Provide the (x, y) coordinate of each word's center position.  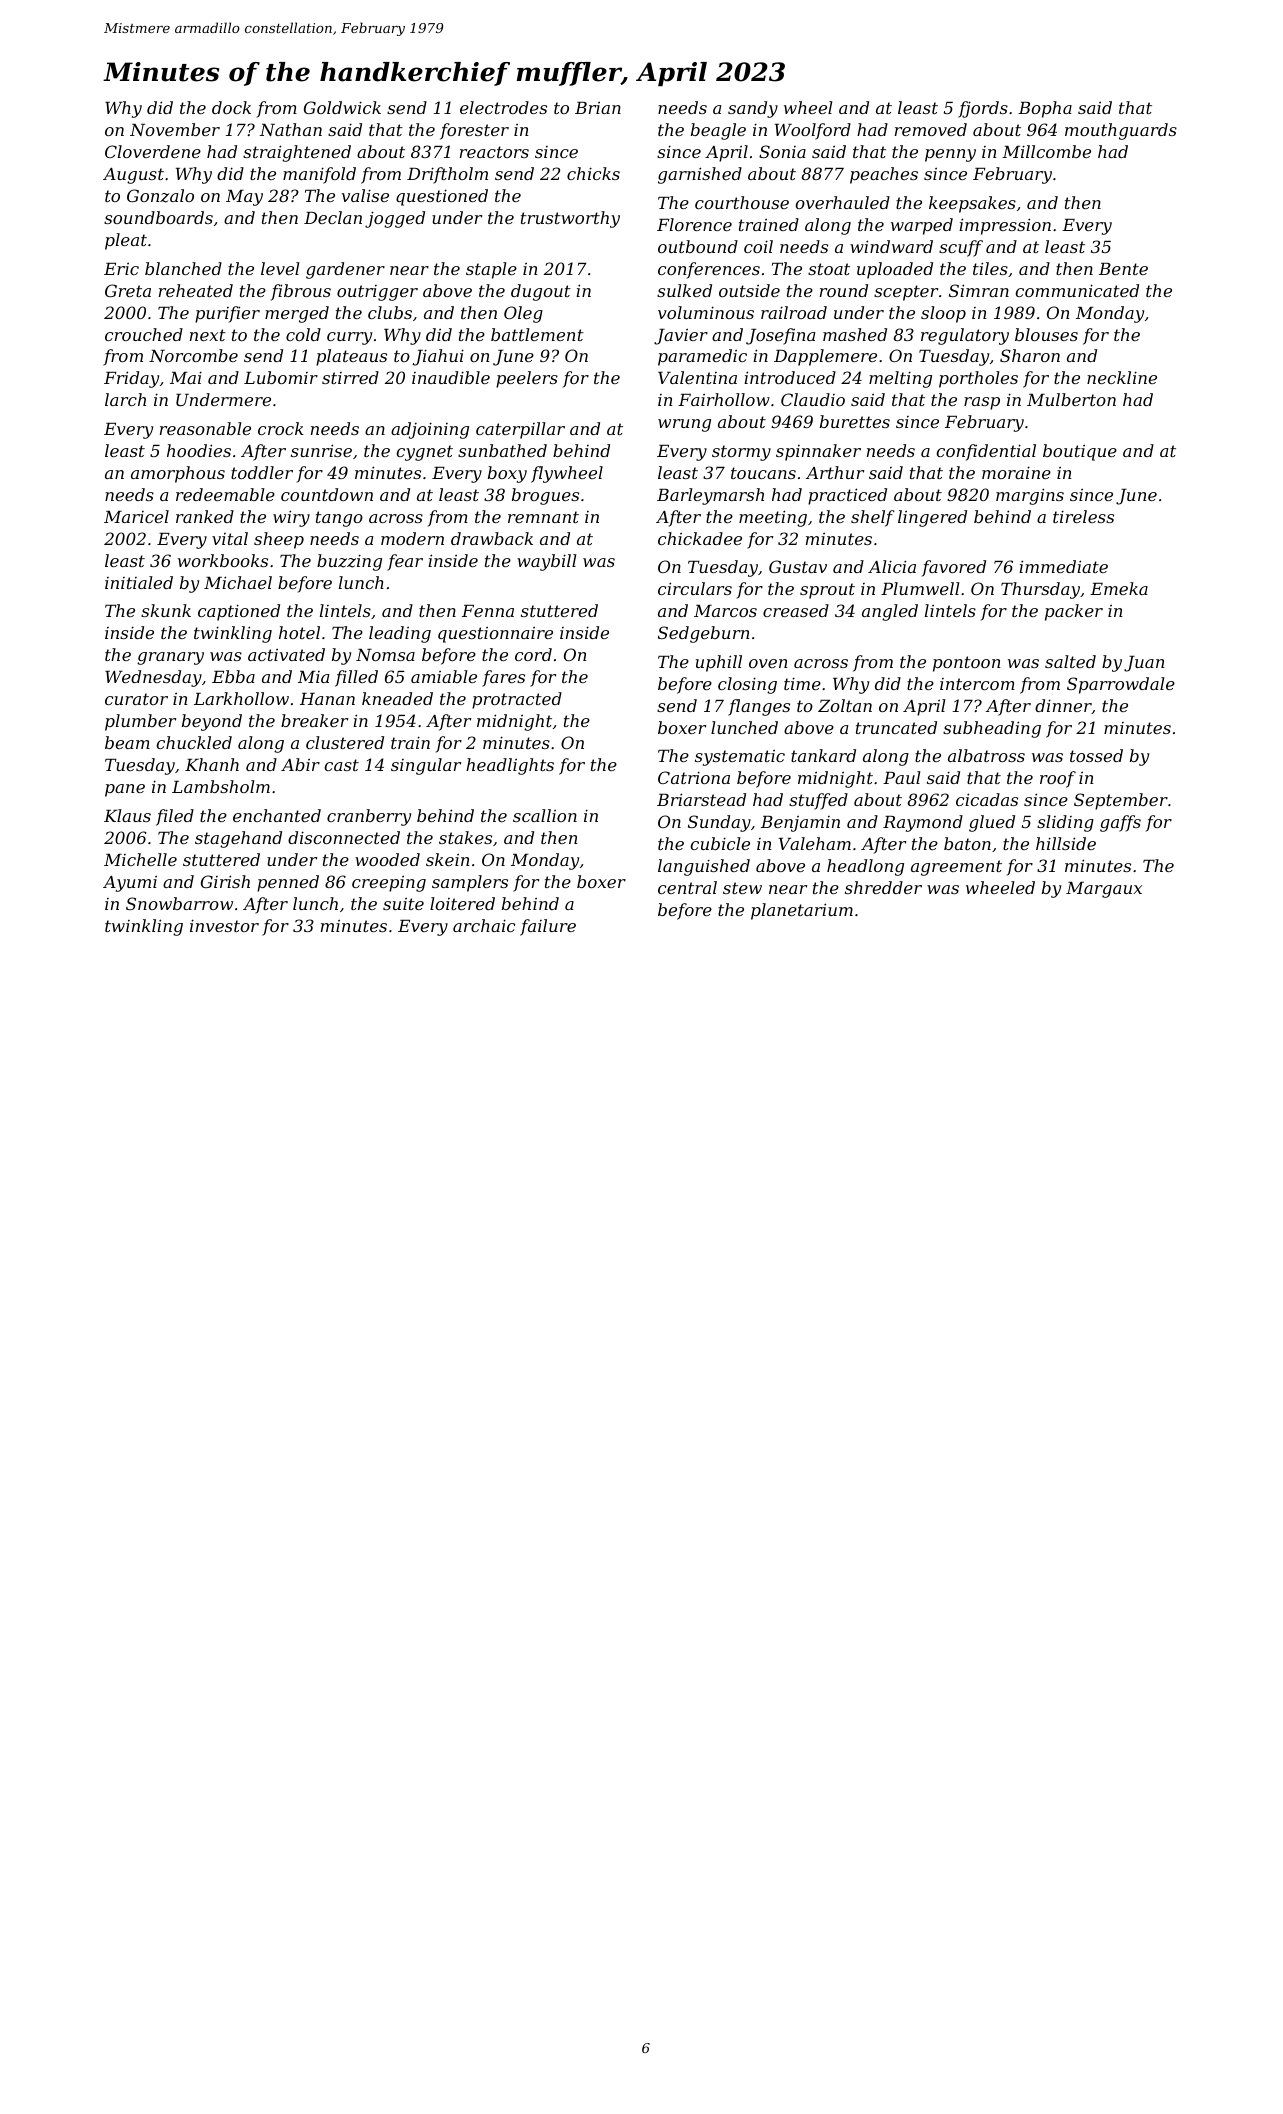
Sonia (782, 151)
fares (503, 678)
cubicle (720, 843)
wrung (684, 425)
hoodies (199, 450)
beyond (212, 722)
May (244, 198)
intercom (977, 684)
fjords (983, 109)
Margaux (1104, 890)
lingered (932, 518)
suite (403, 904)
